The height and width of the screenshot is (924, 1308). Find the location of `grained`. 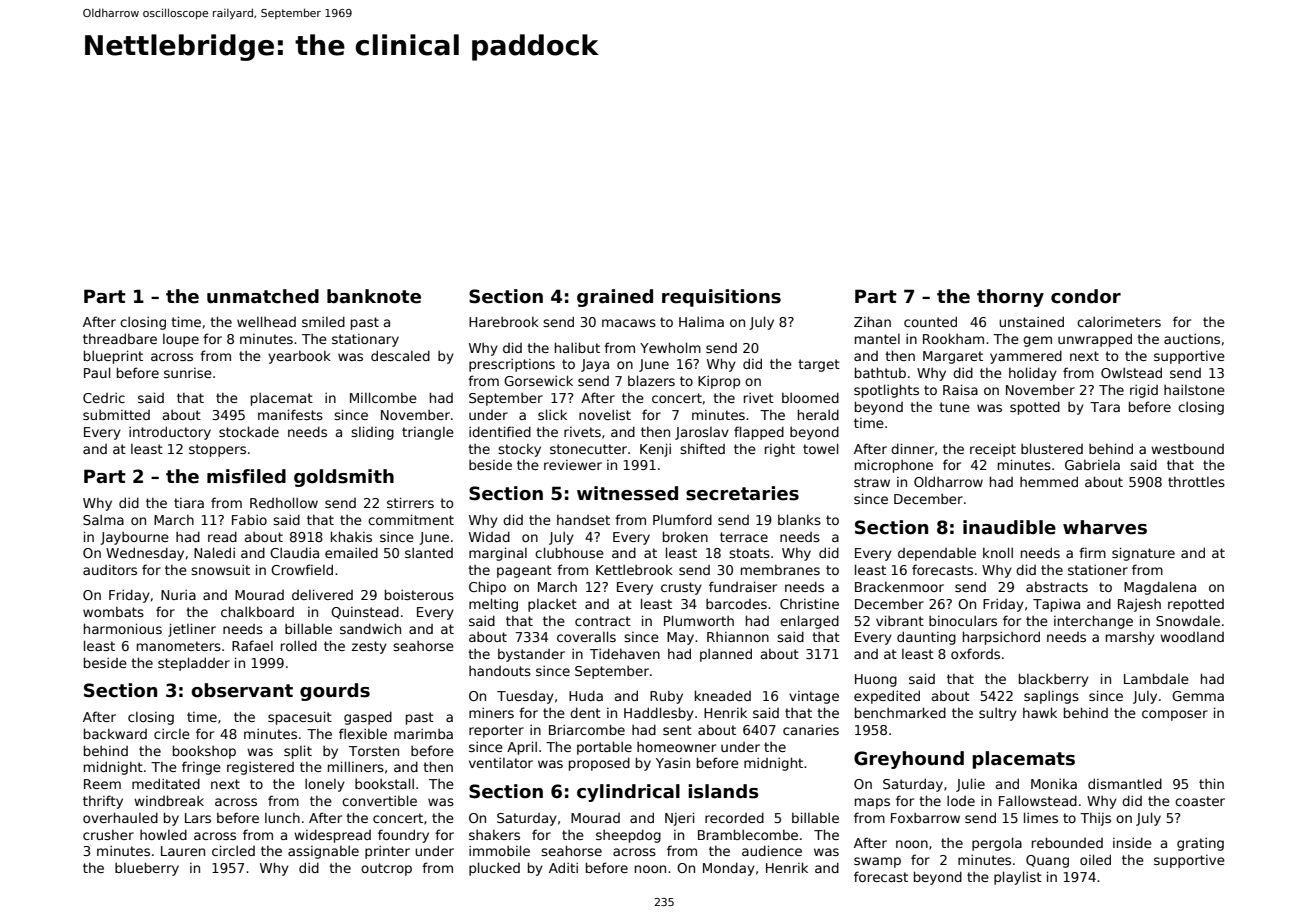

grained is located at coordinates (615, 298).
